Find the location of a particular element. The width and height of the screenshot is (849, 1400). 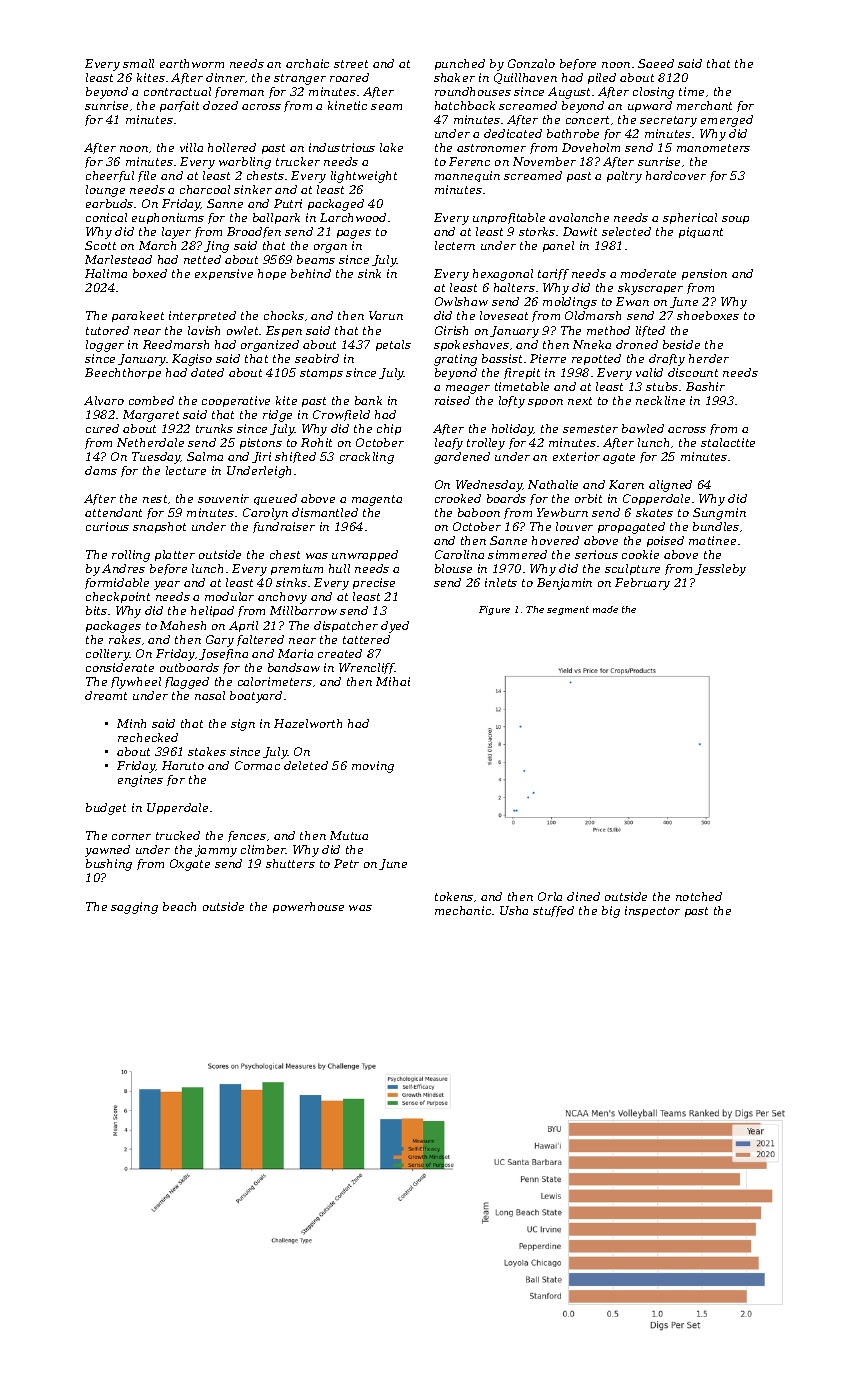

merchant is located at coordinates (704, 105).
